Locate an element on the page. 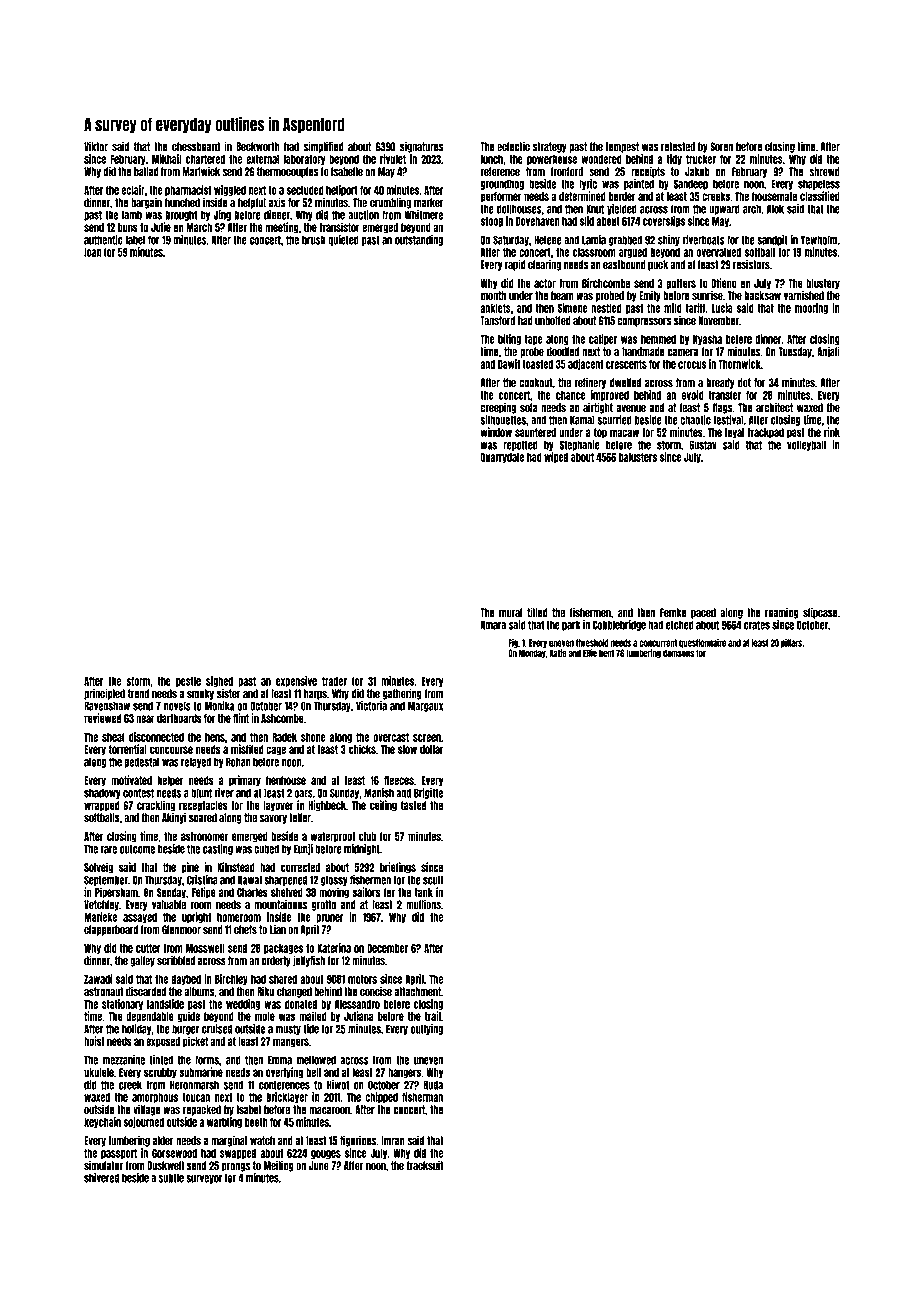 The width and height of the page is (924, 1308). hacksaw is located at coordinates (762, 296).
